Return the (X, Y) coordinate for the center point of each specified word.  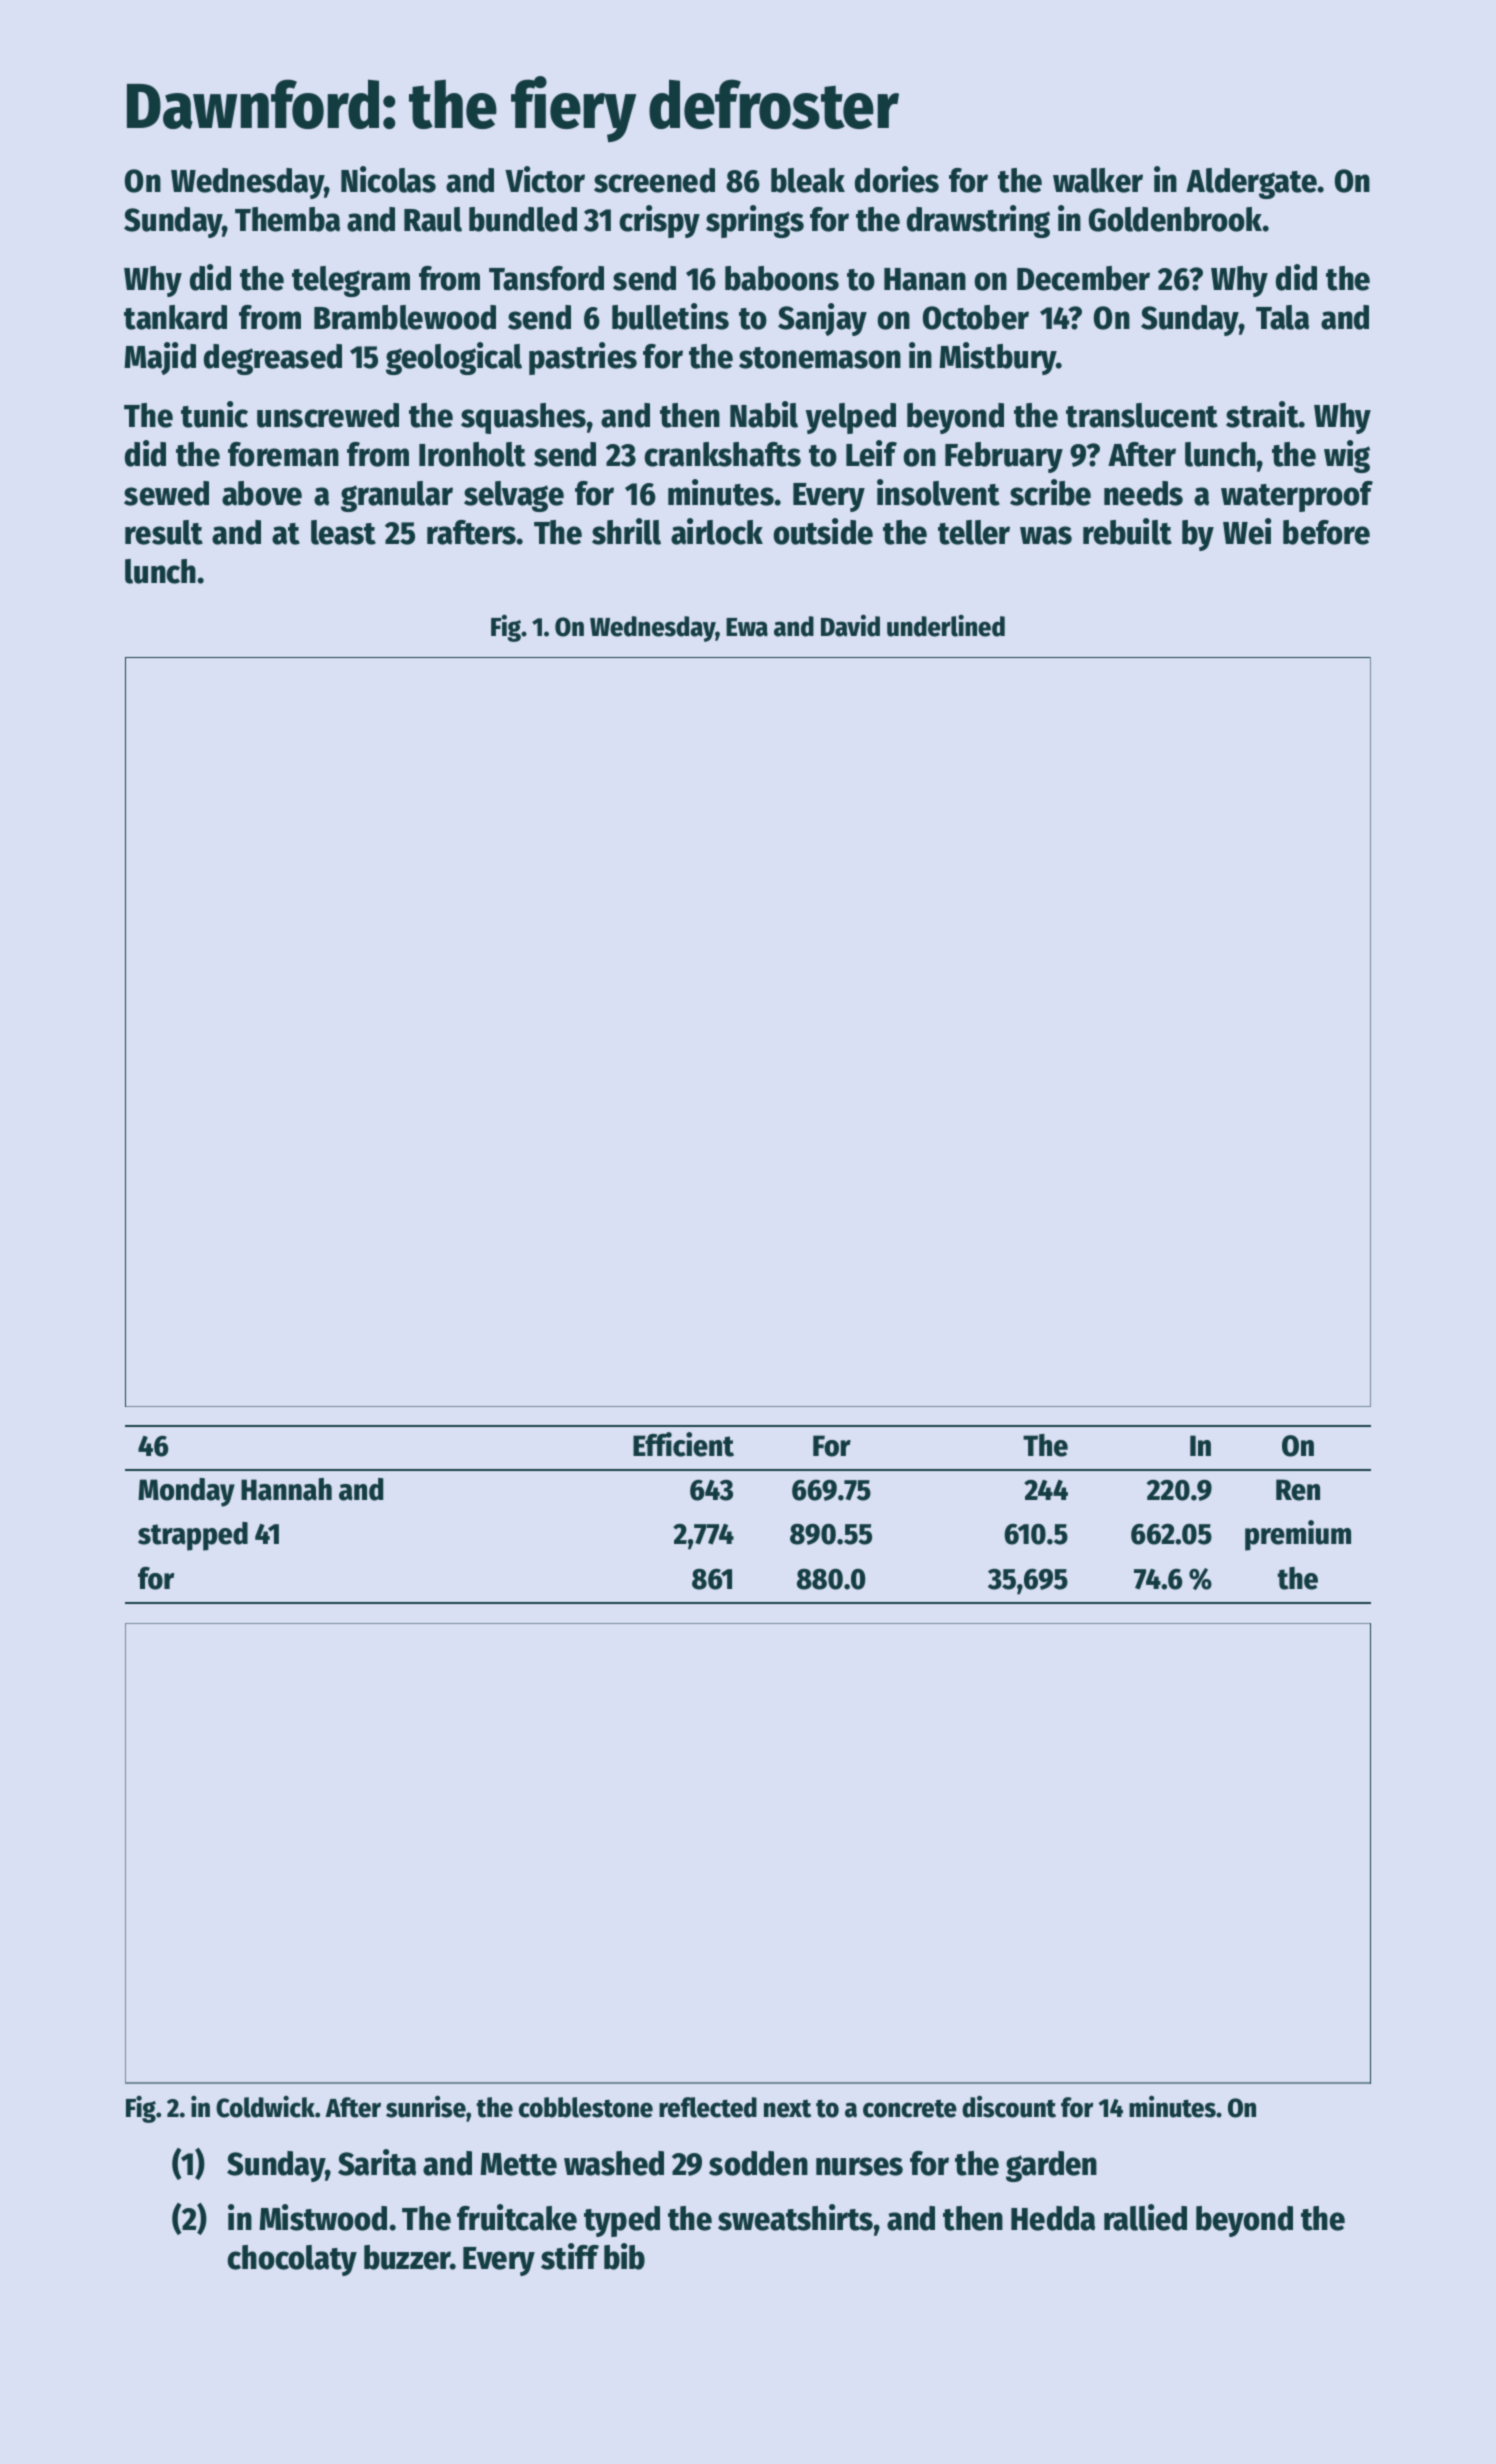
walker (1098, 180)
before (1326, 532)
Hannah (286, 1489)
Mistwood (323, 2217)
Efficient (683, 1444)
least (343, 532)
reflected (708, 2107)
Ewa (747, 627)
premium (1298, 1535)
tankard (175, 317)
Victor (545, 179)
